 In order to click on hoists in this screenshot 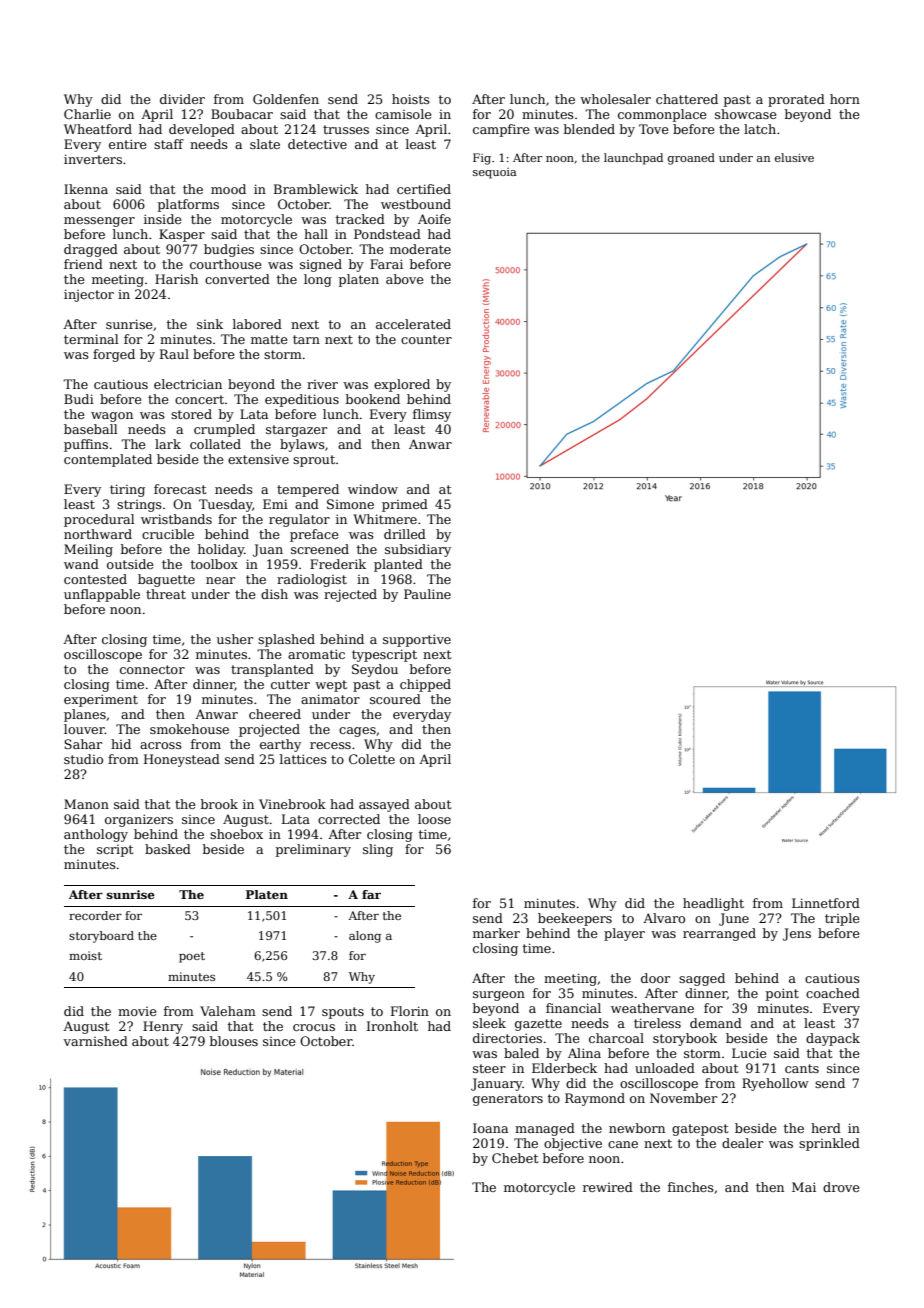, I will do `click(411, 99)`.
